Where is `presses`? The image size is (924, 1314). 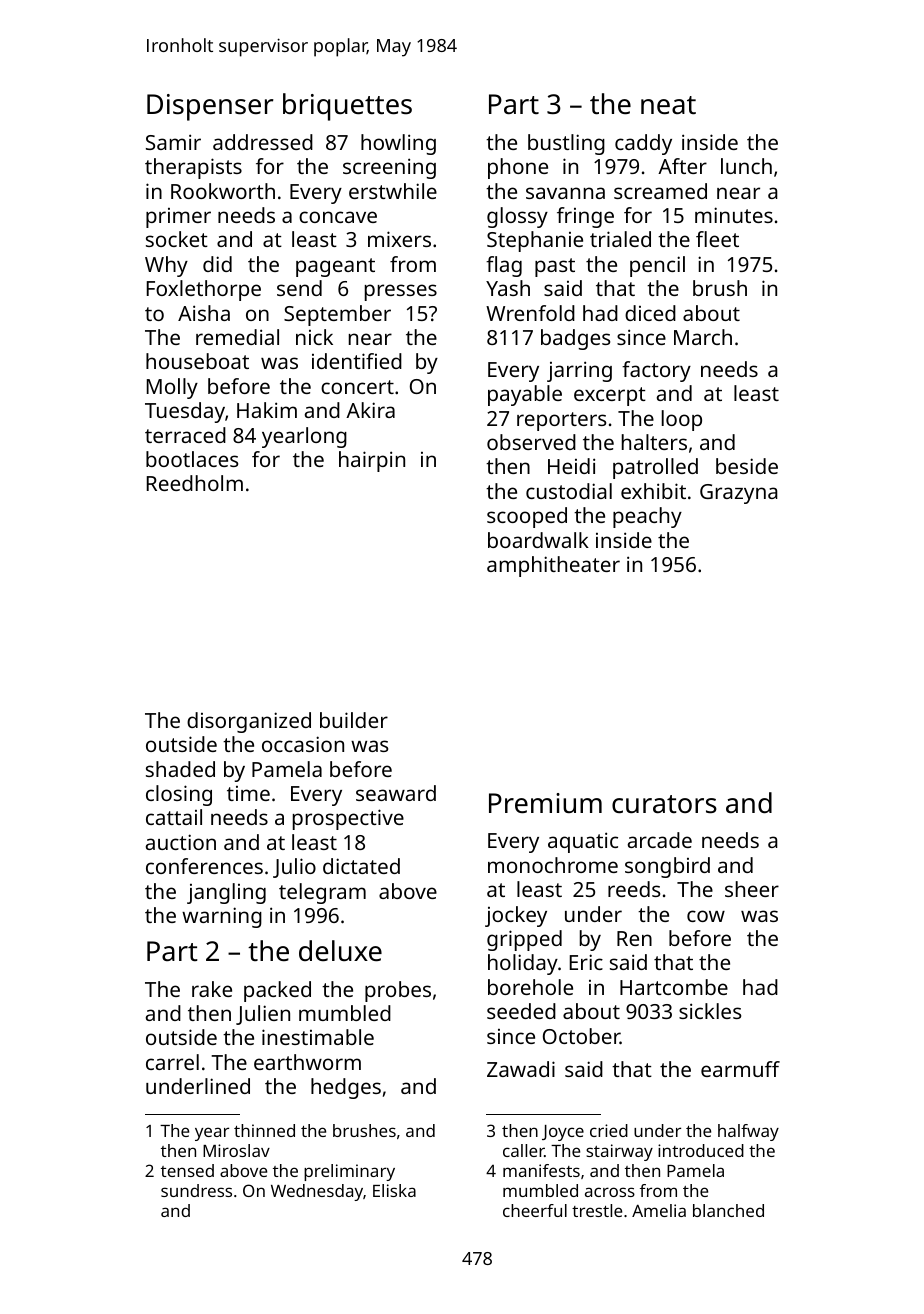
presses is located at coordinates (401, 292).
